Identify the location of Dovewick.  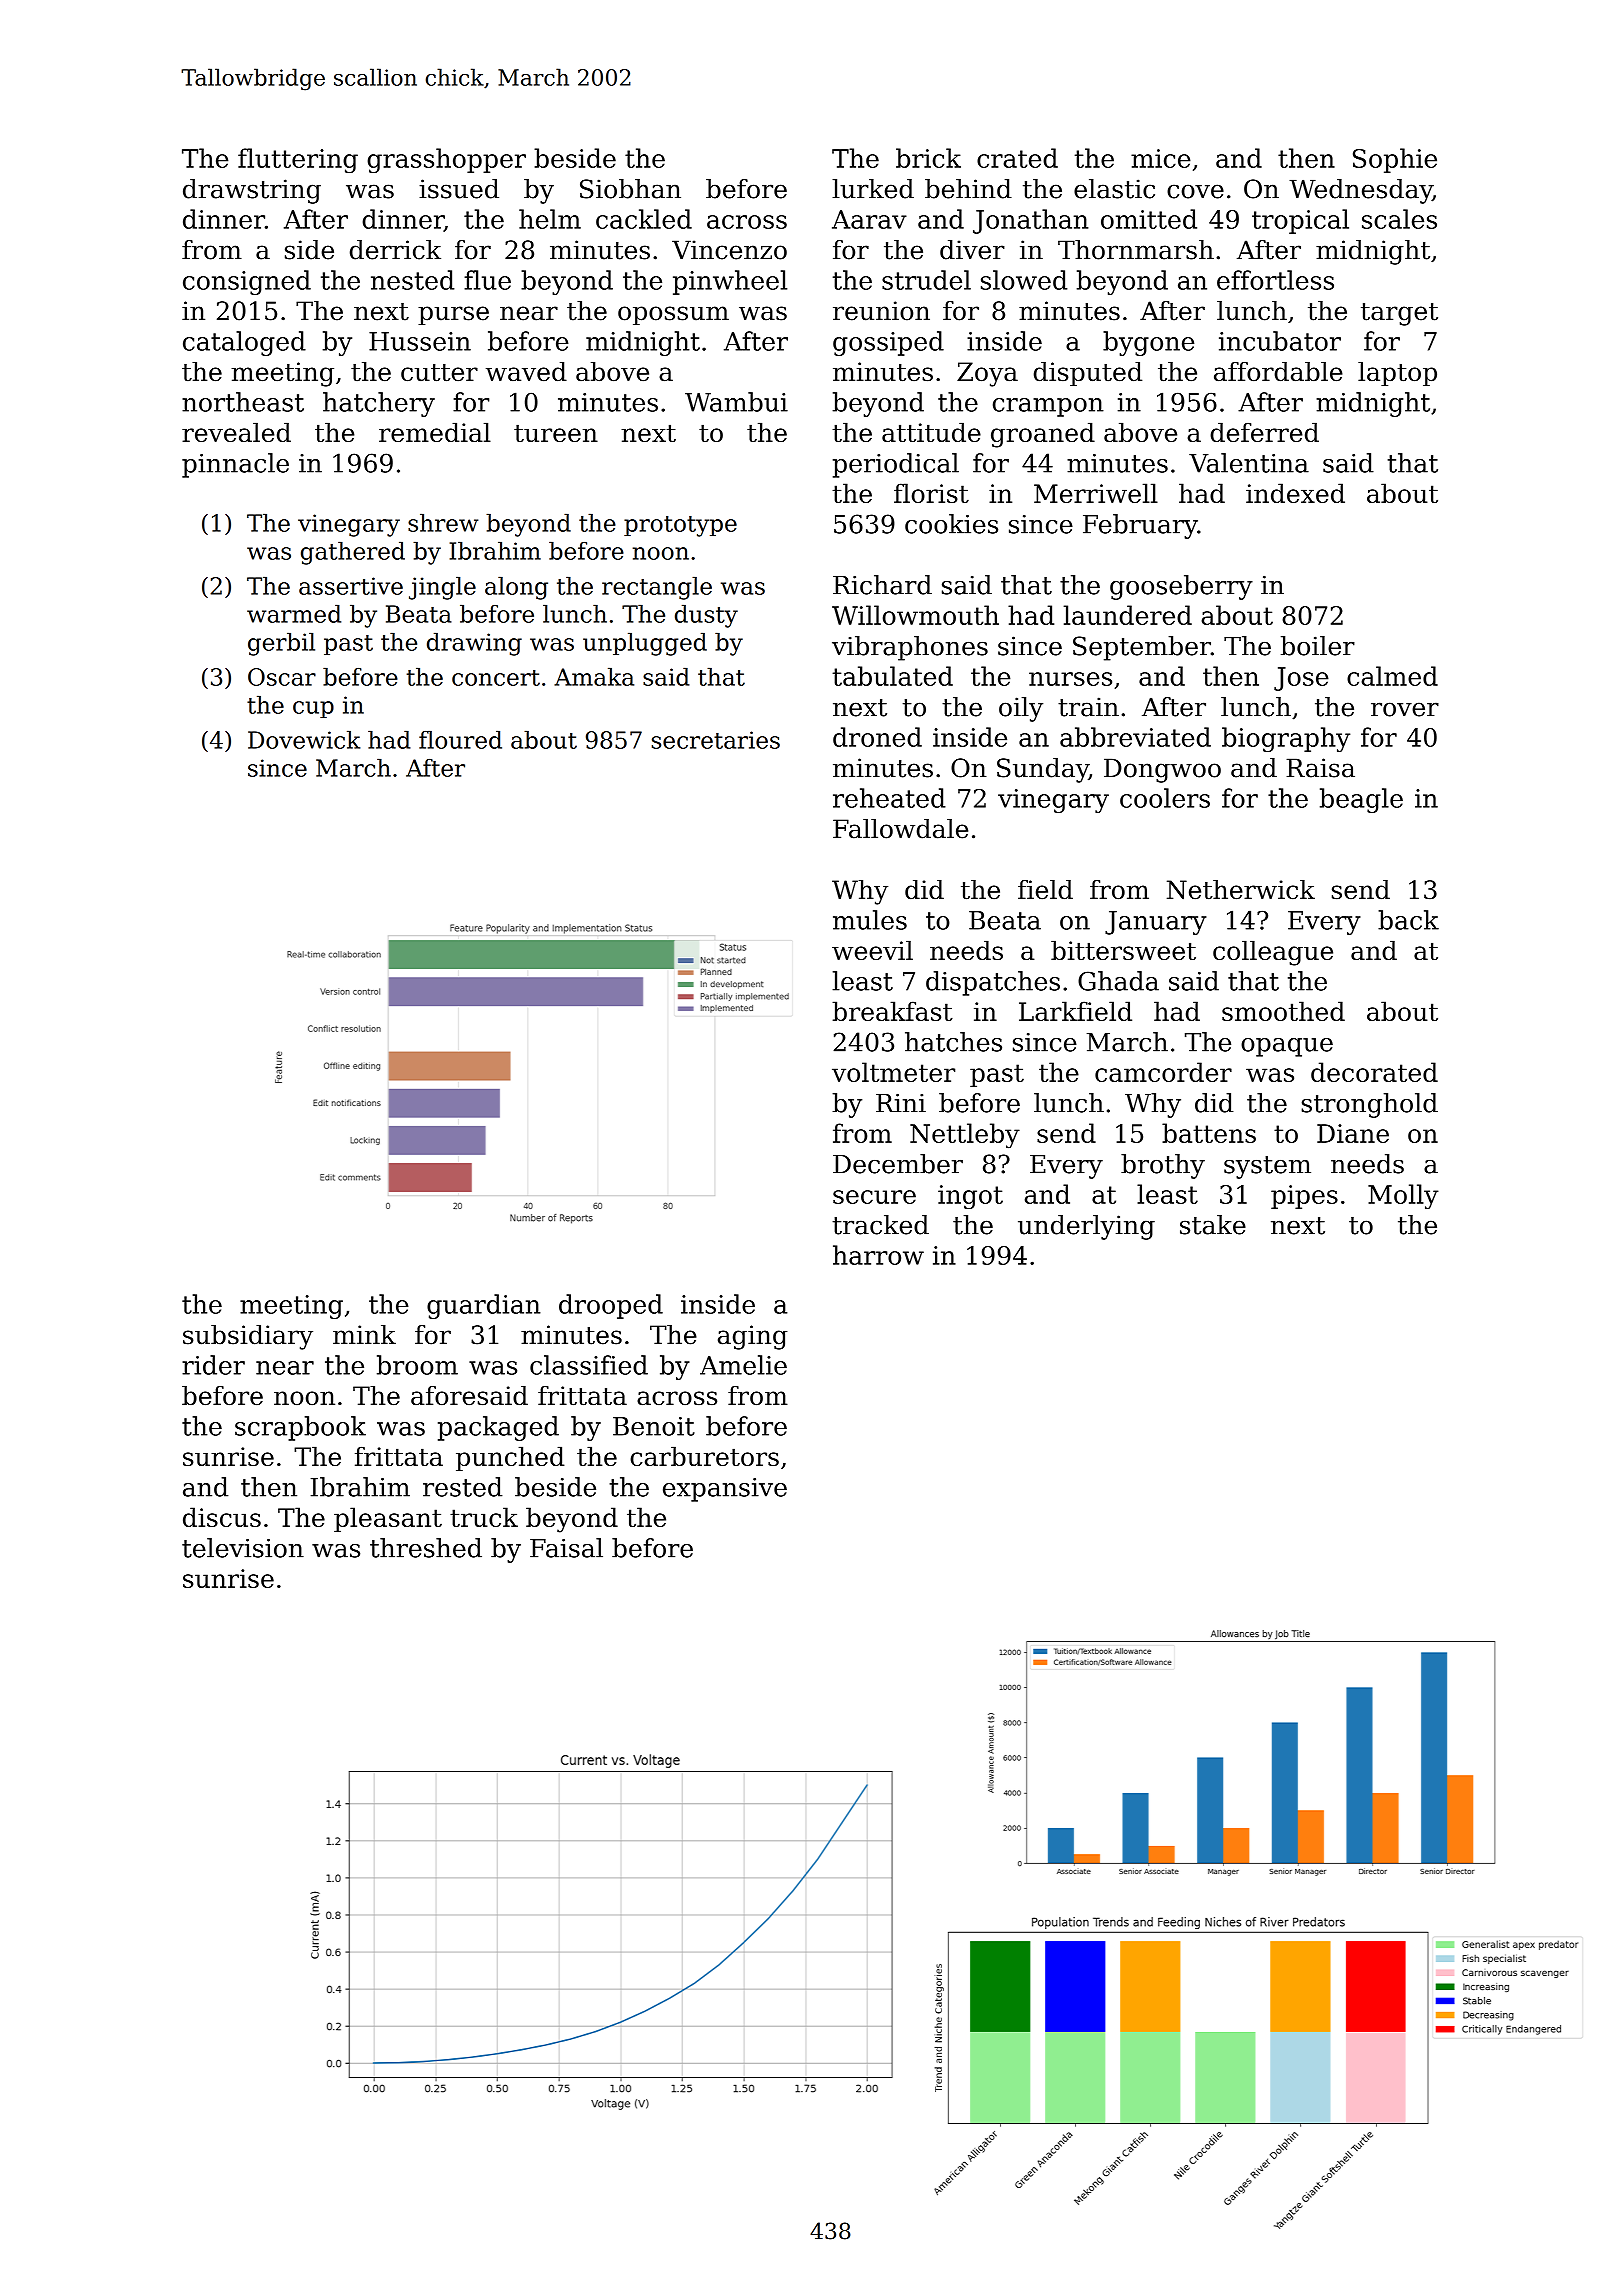
(304, 739).
